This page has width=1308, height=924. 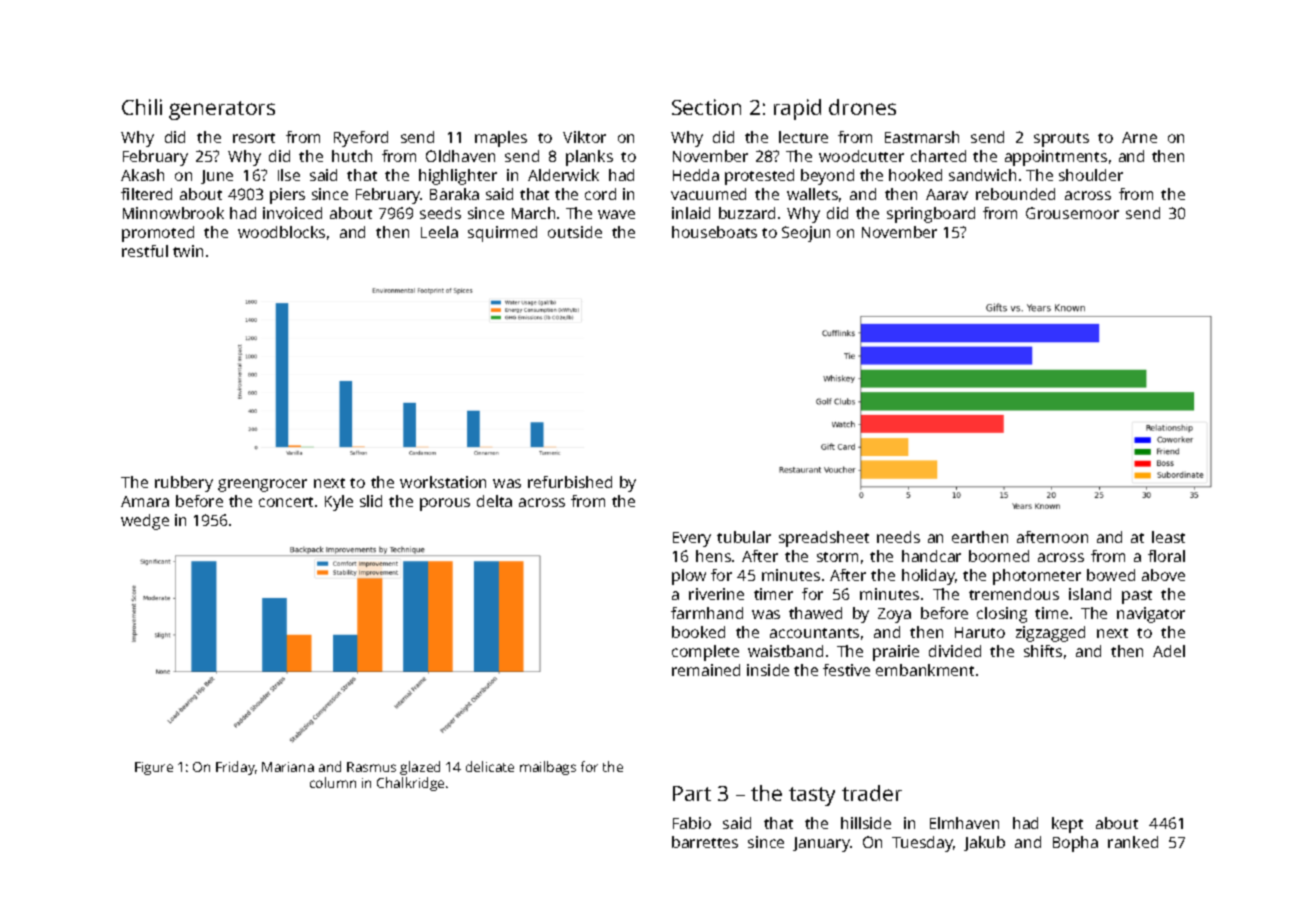 I want to click on rubbery, so click(x=184, y=484).
